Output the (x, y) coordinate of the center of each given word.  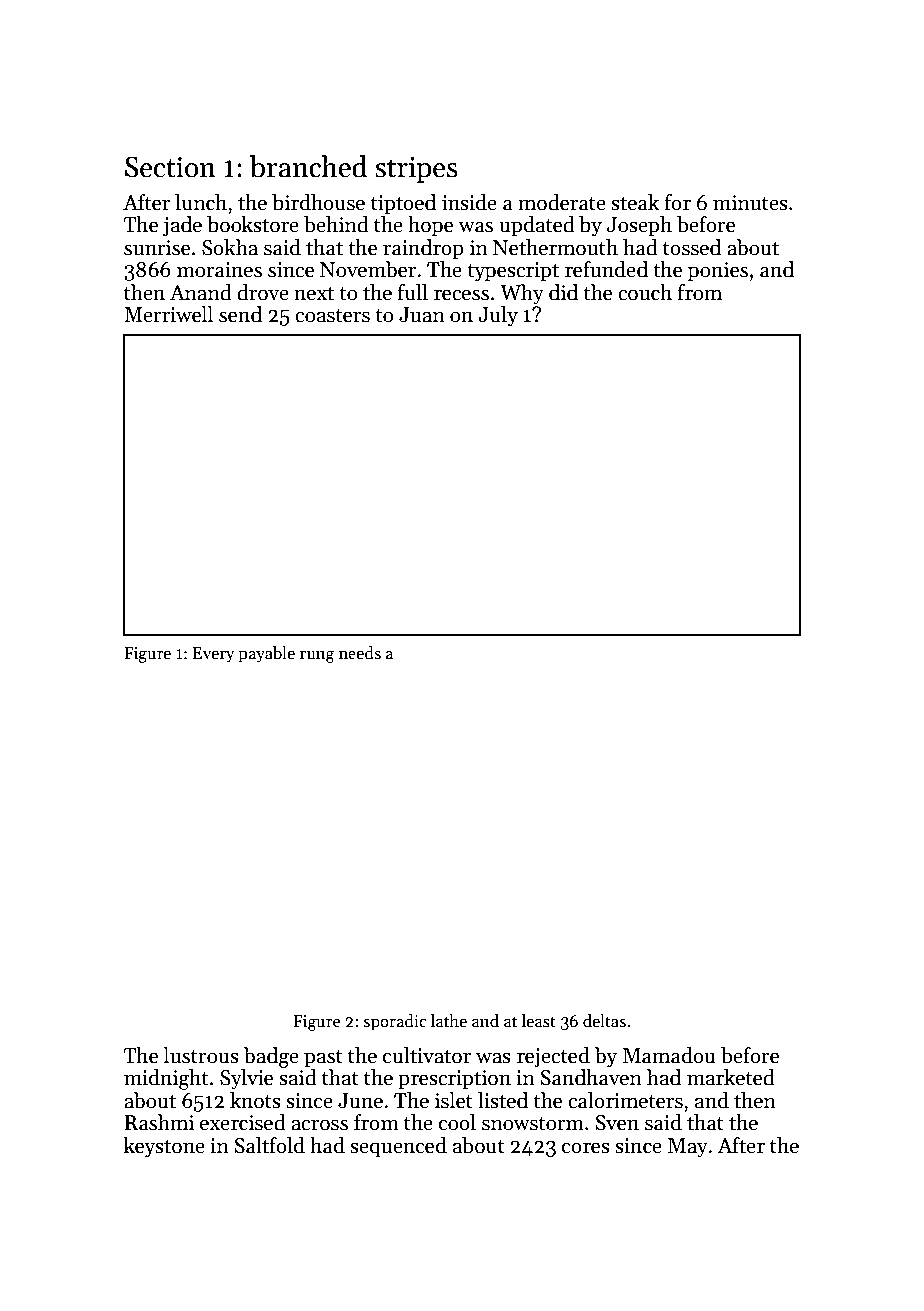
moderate (562, 202)
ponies (718, 272)
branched (308, 166)
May (688, 1148)
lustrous (201, 1055)
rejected (553, 1057)
